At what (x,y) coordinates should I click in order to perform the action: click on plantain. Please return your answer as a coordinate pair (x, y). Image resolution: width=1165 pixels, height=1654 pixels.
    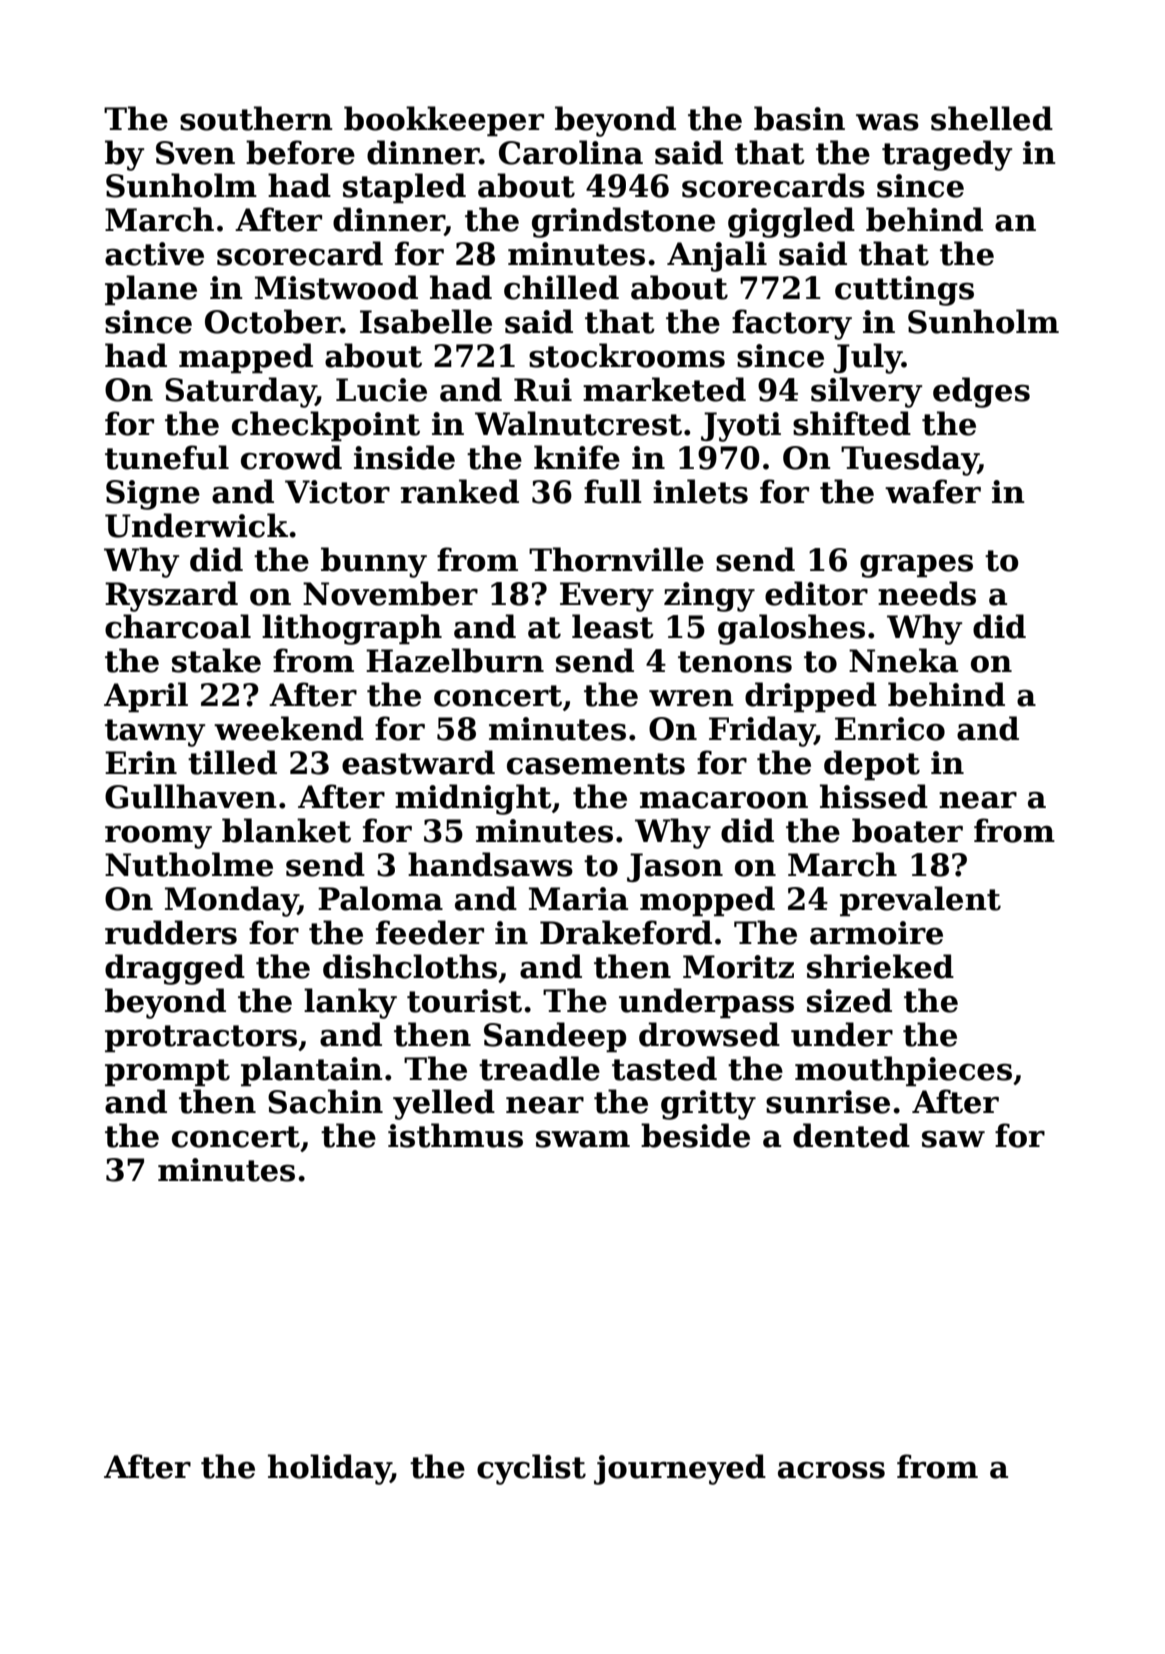
    Looking at the image, I should click on (312, 1071).
